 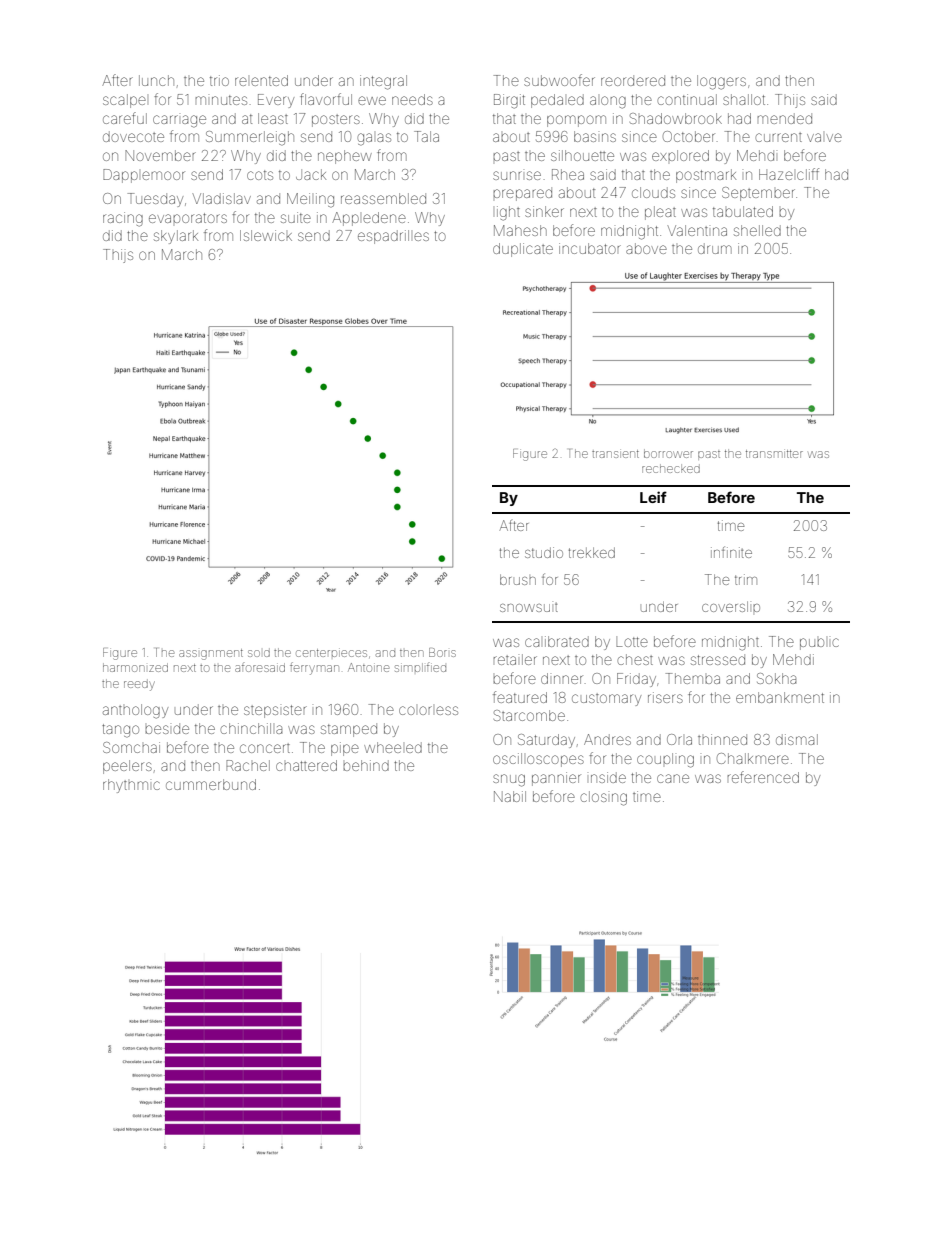 I want to click on borrower, so click(x=668, y=453).
